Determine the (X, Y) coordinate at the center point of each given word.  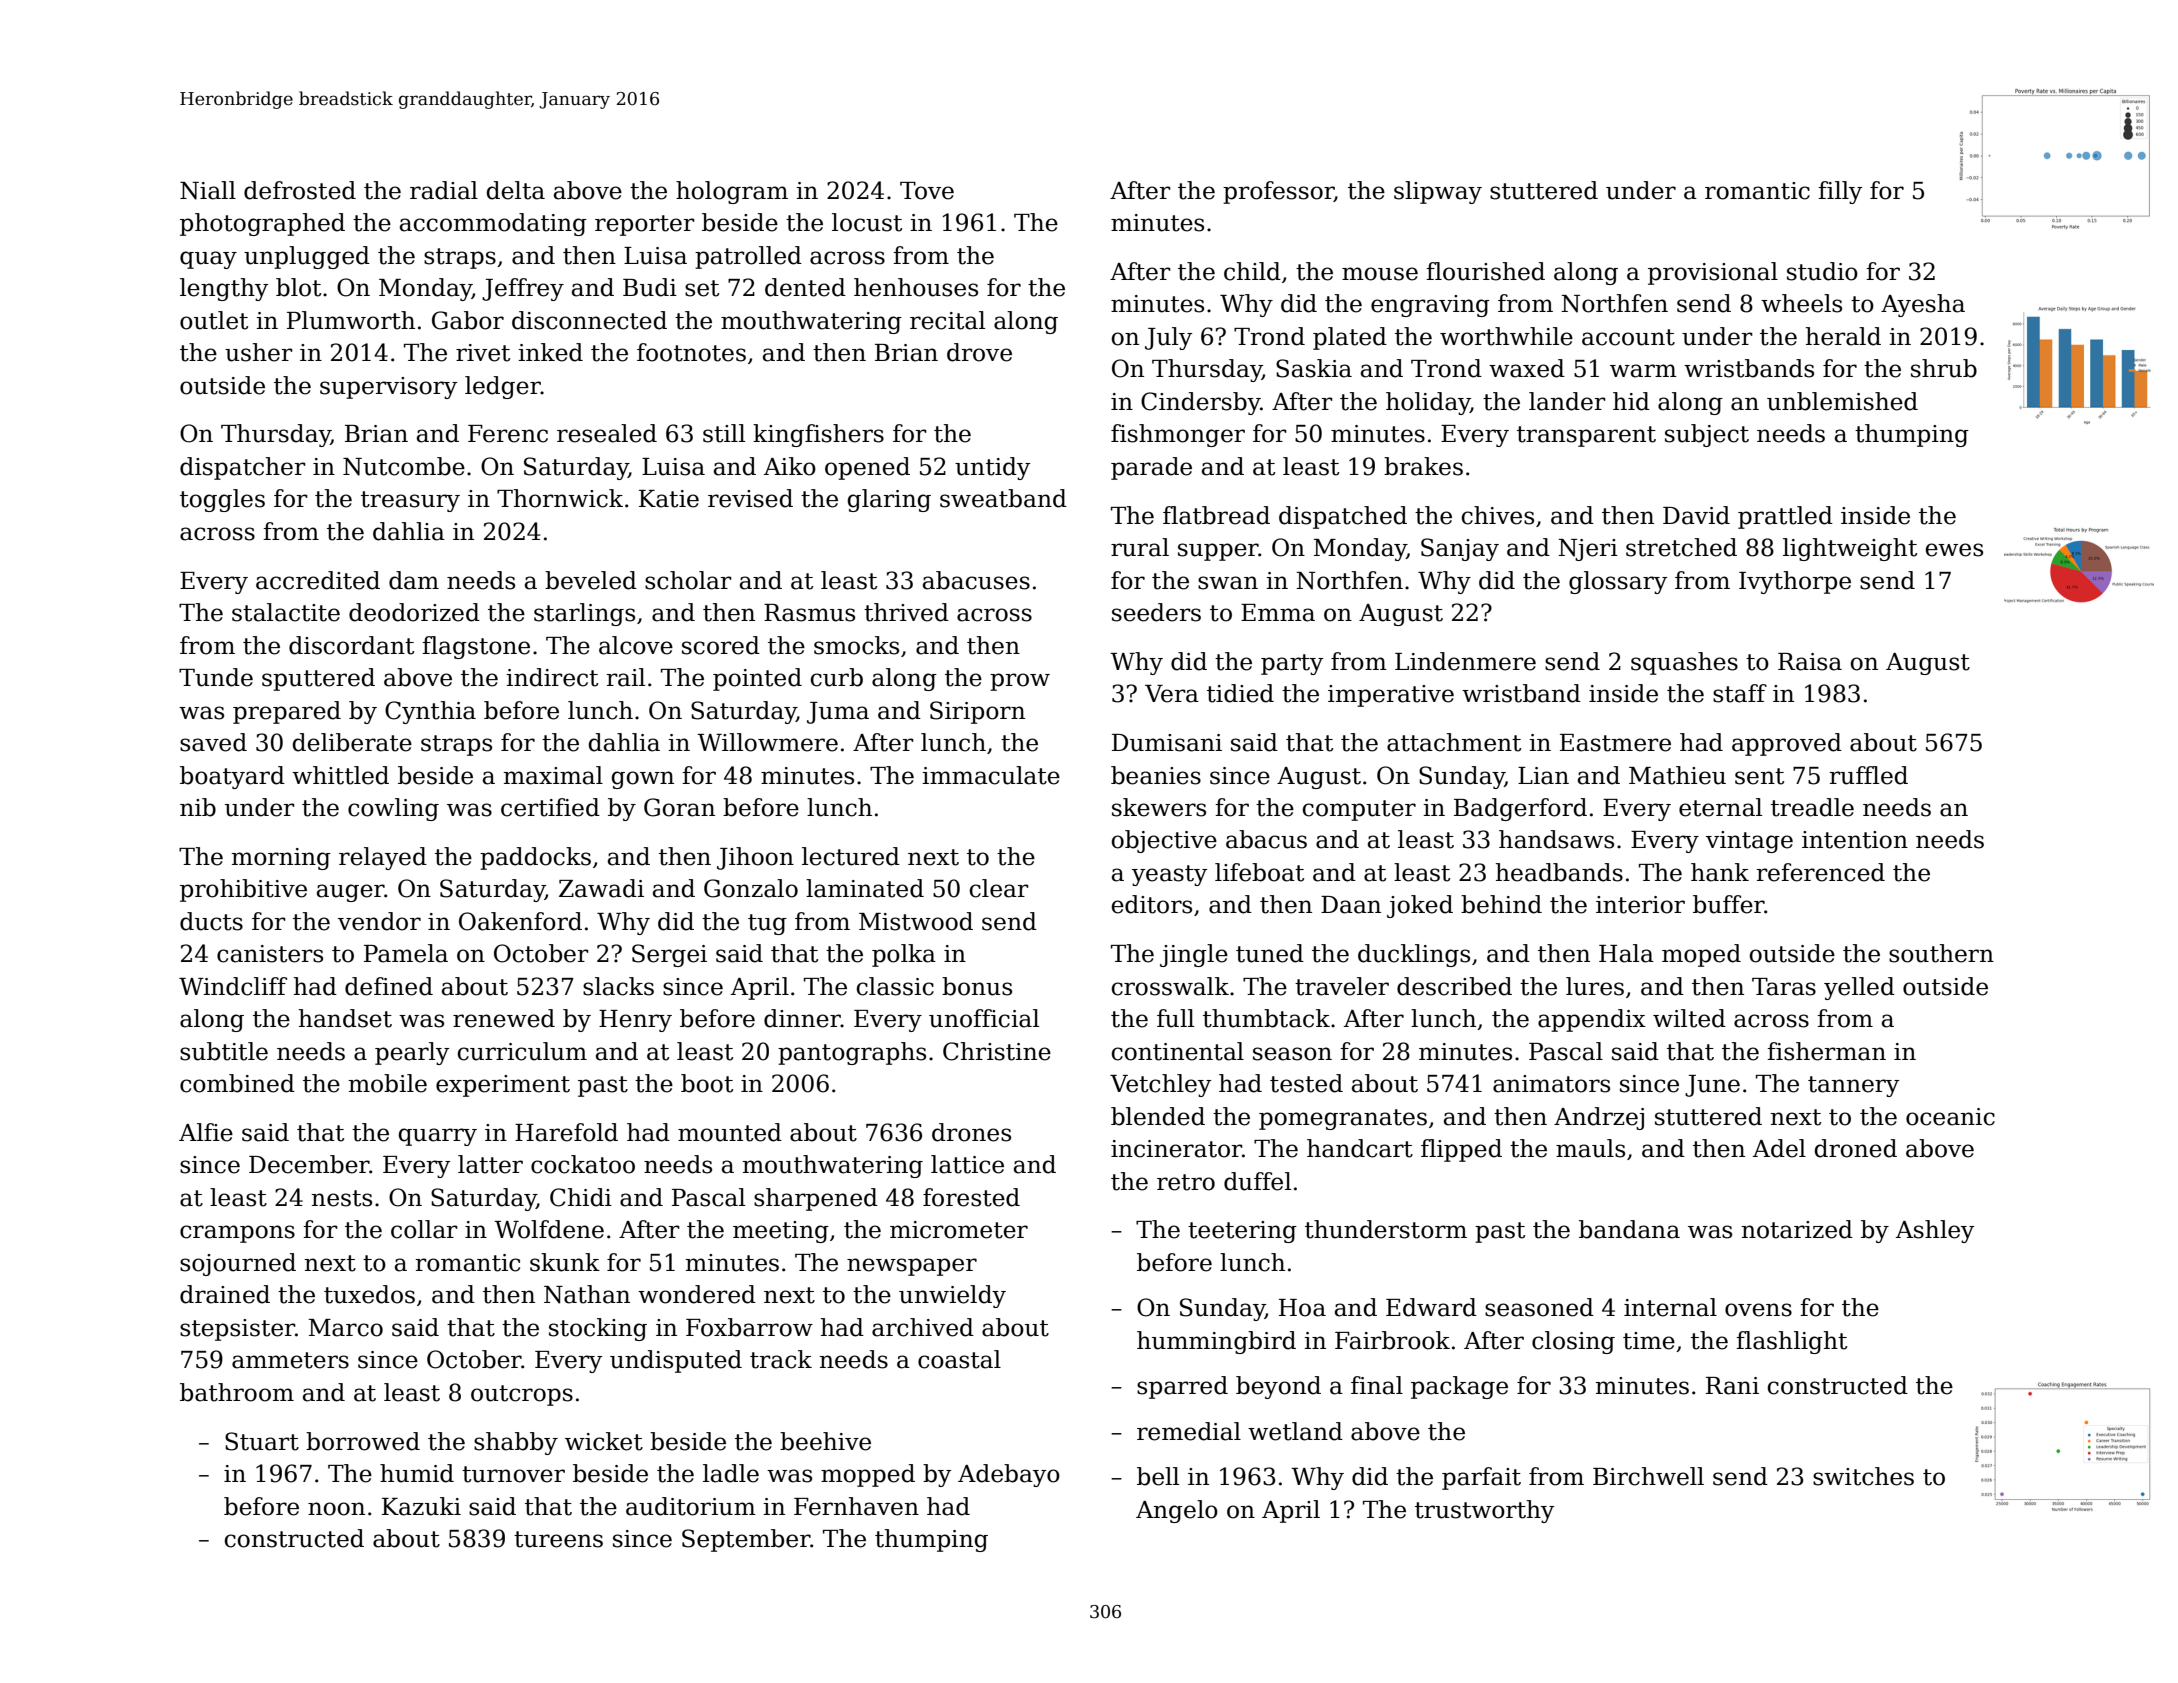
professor (1278, 192)
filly (1840, 192)
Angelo (1177, 1511)
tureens (558, 1539)
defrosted (300, 190)
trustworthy (1484, 1511)
